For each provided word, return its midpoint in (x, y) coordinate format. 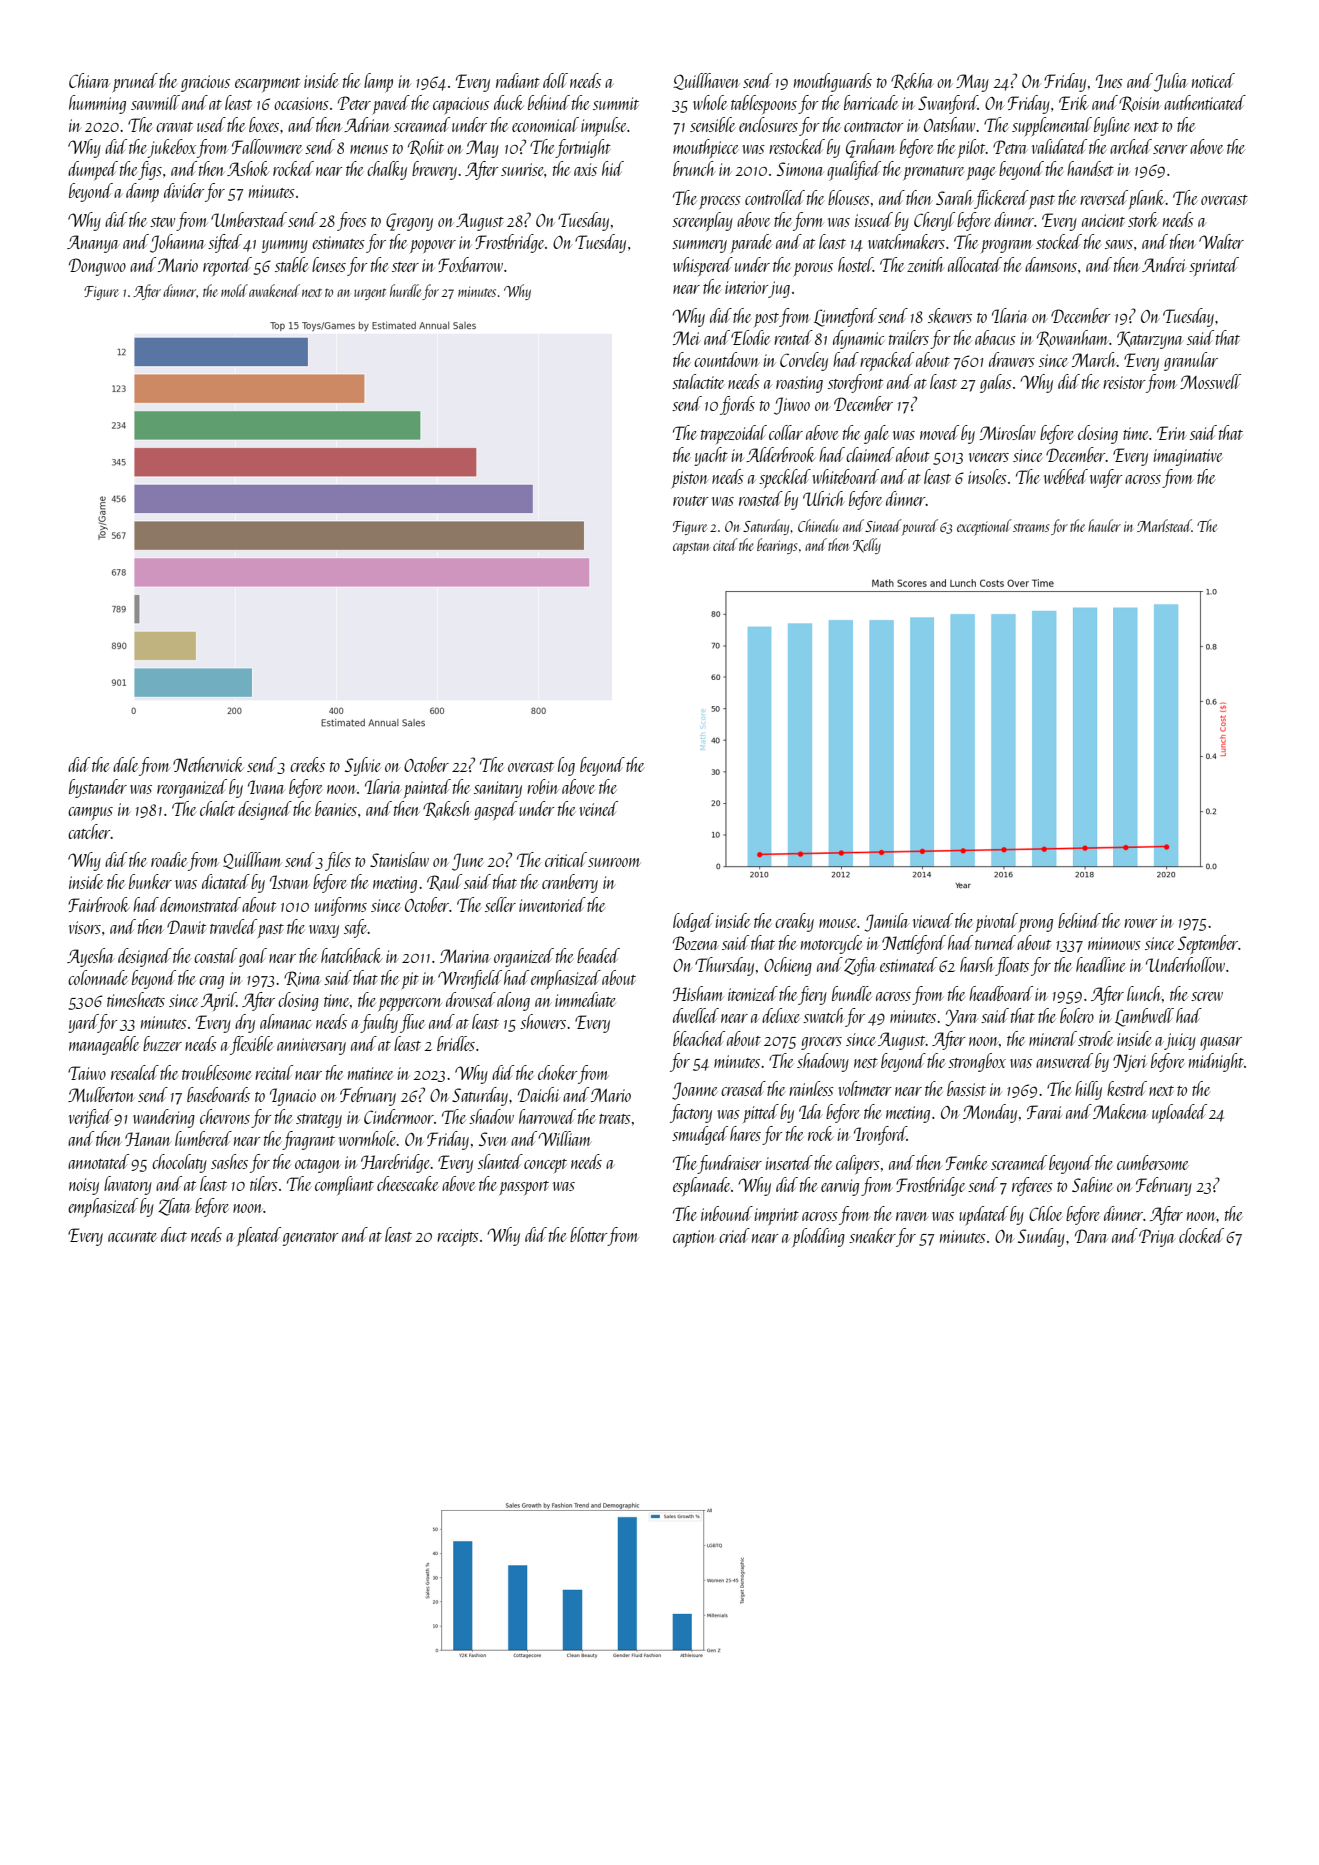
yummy (285, 246)
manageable (104, 1045)
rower (1141, 923)
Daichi (539, 1094)
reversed (1104, 197)
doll (555, 80)
